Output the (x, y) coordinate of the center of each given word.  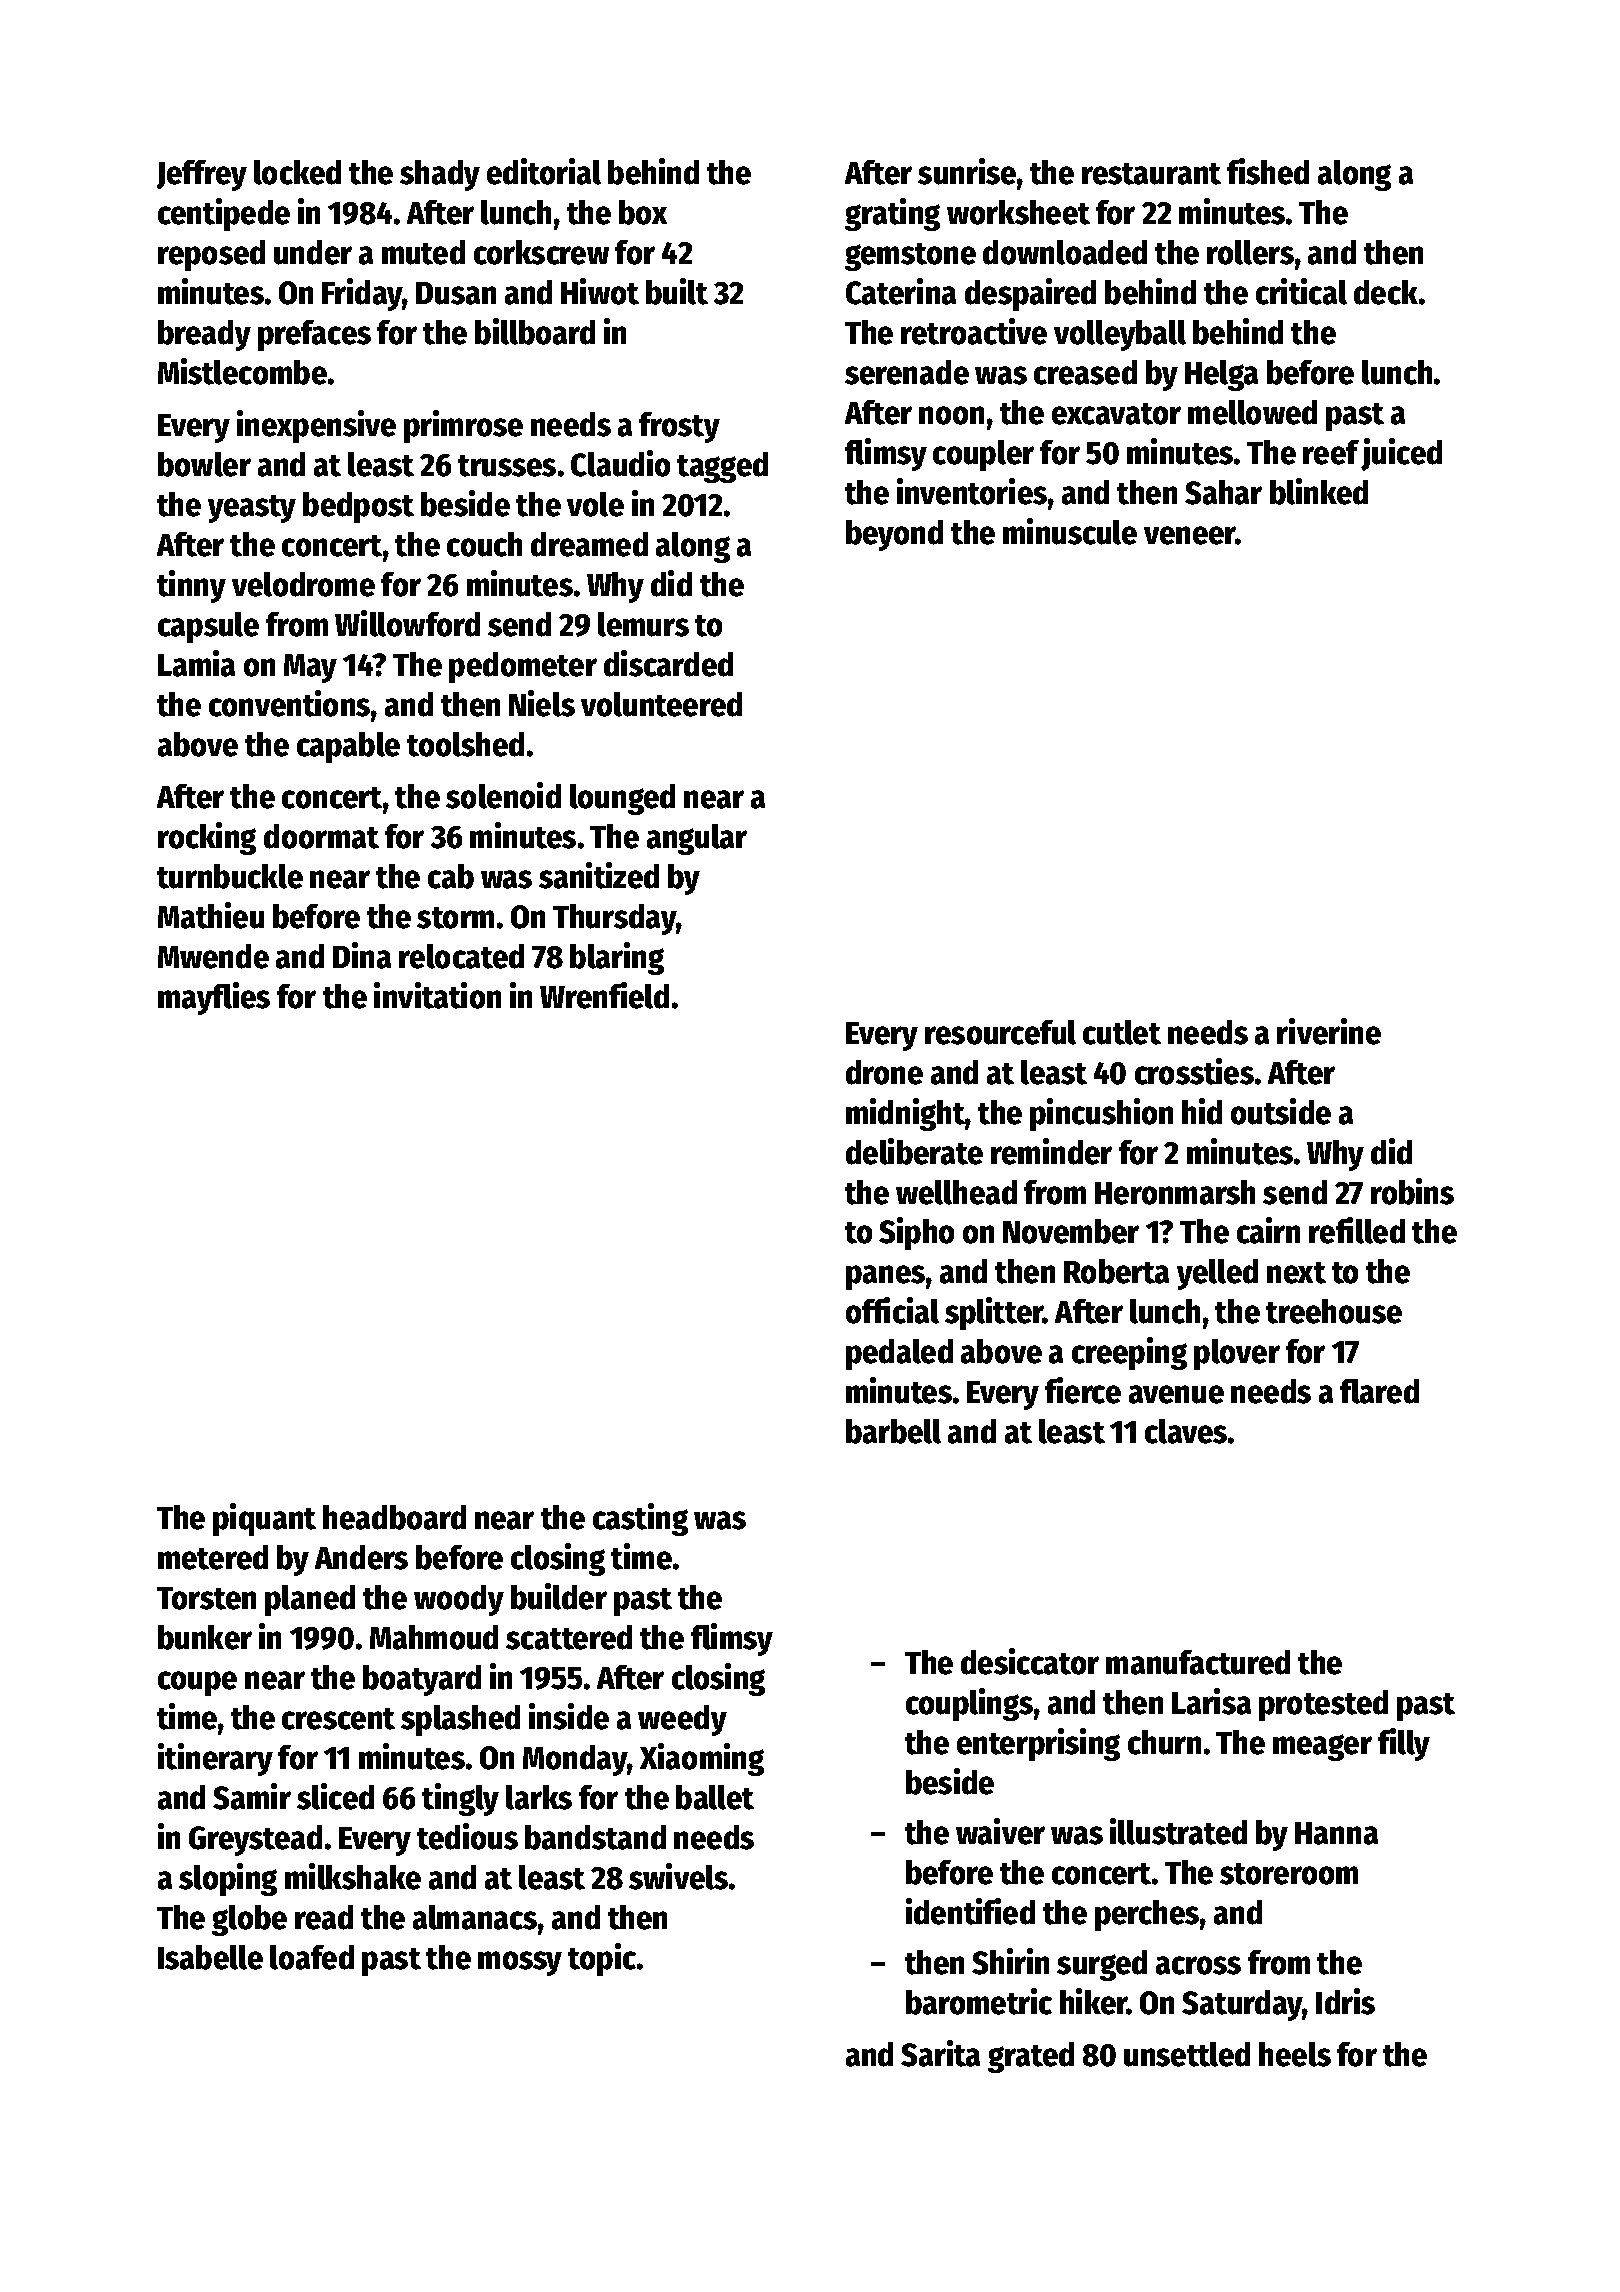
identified (970, 1911)
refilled (1357, 1230)
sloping (228, 1879)
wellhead (956, 1192)
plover (1237, 1354)
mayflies (214, 998)
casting (640, 1519)
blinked (1319, 491)
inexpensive (316, 426)
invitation (437, 995)
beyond (894, 535)
